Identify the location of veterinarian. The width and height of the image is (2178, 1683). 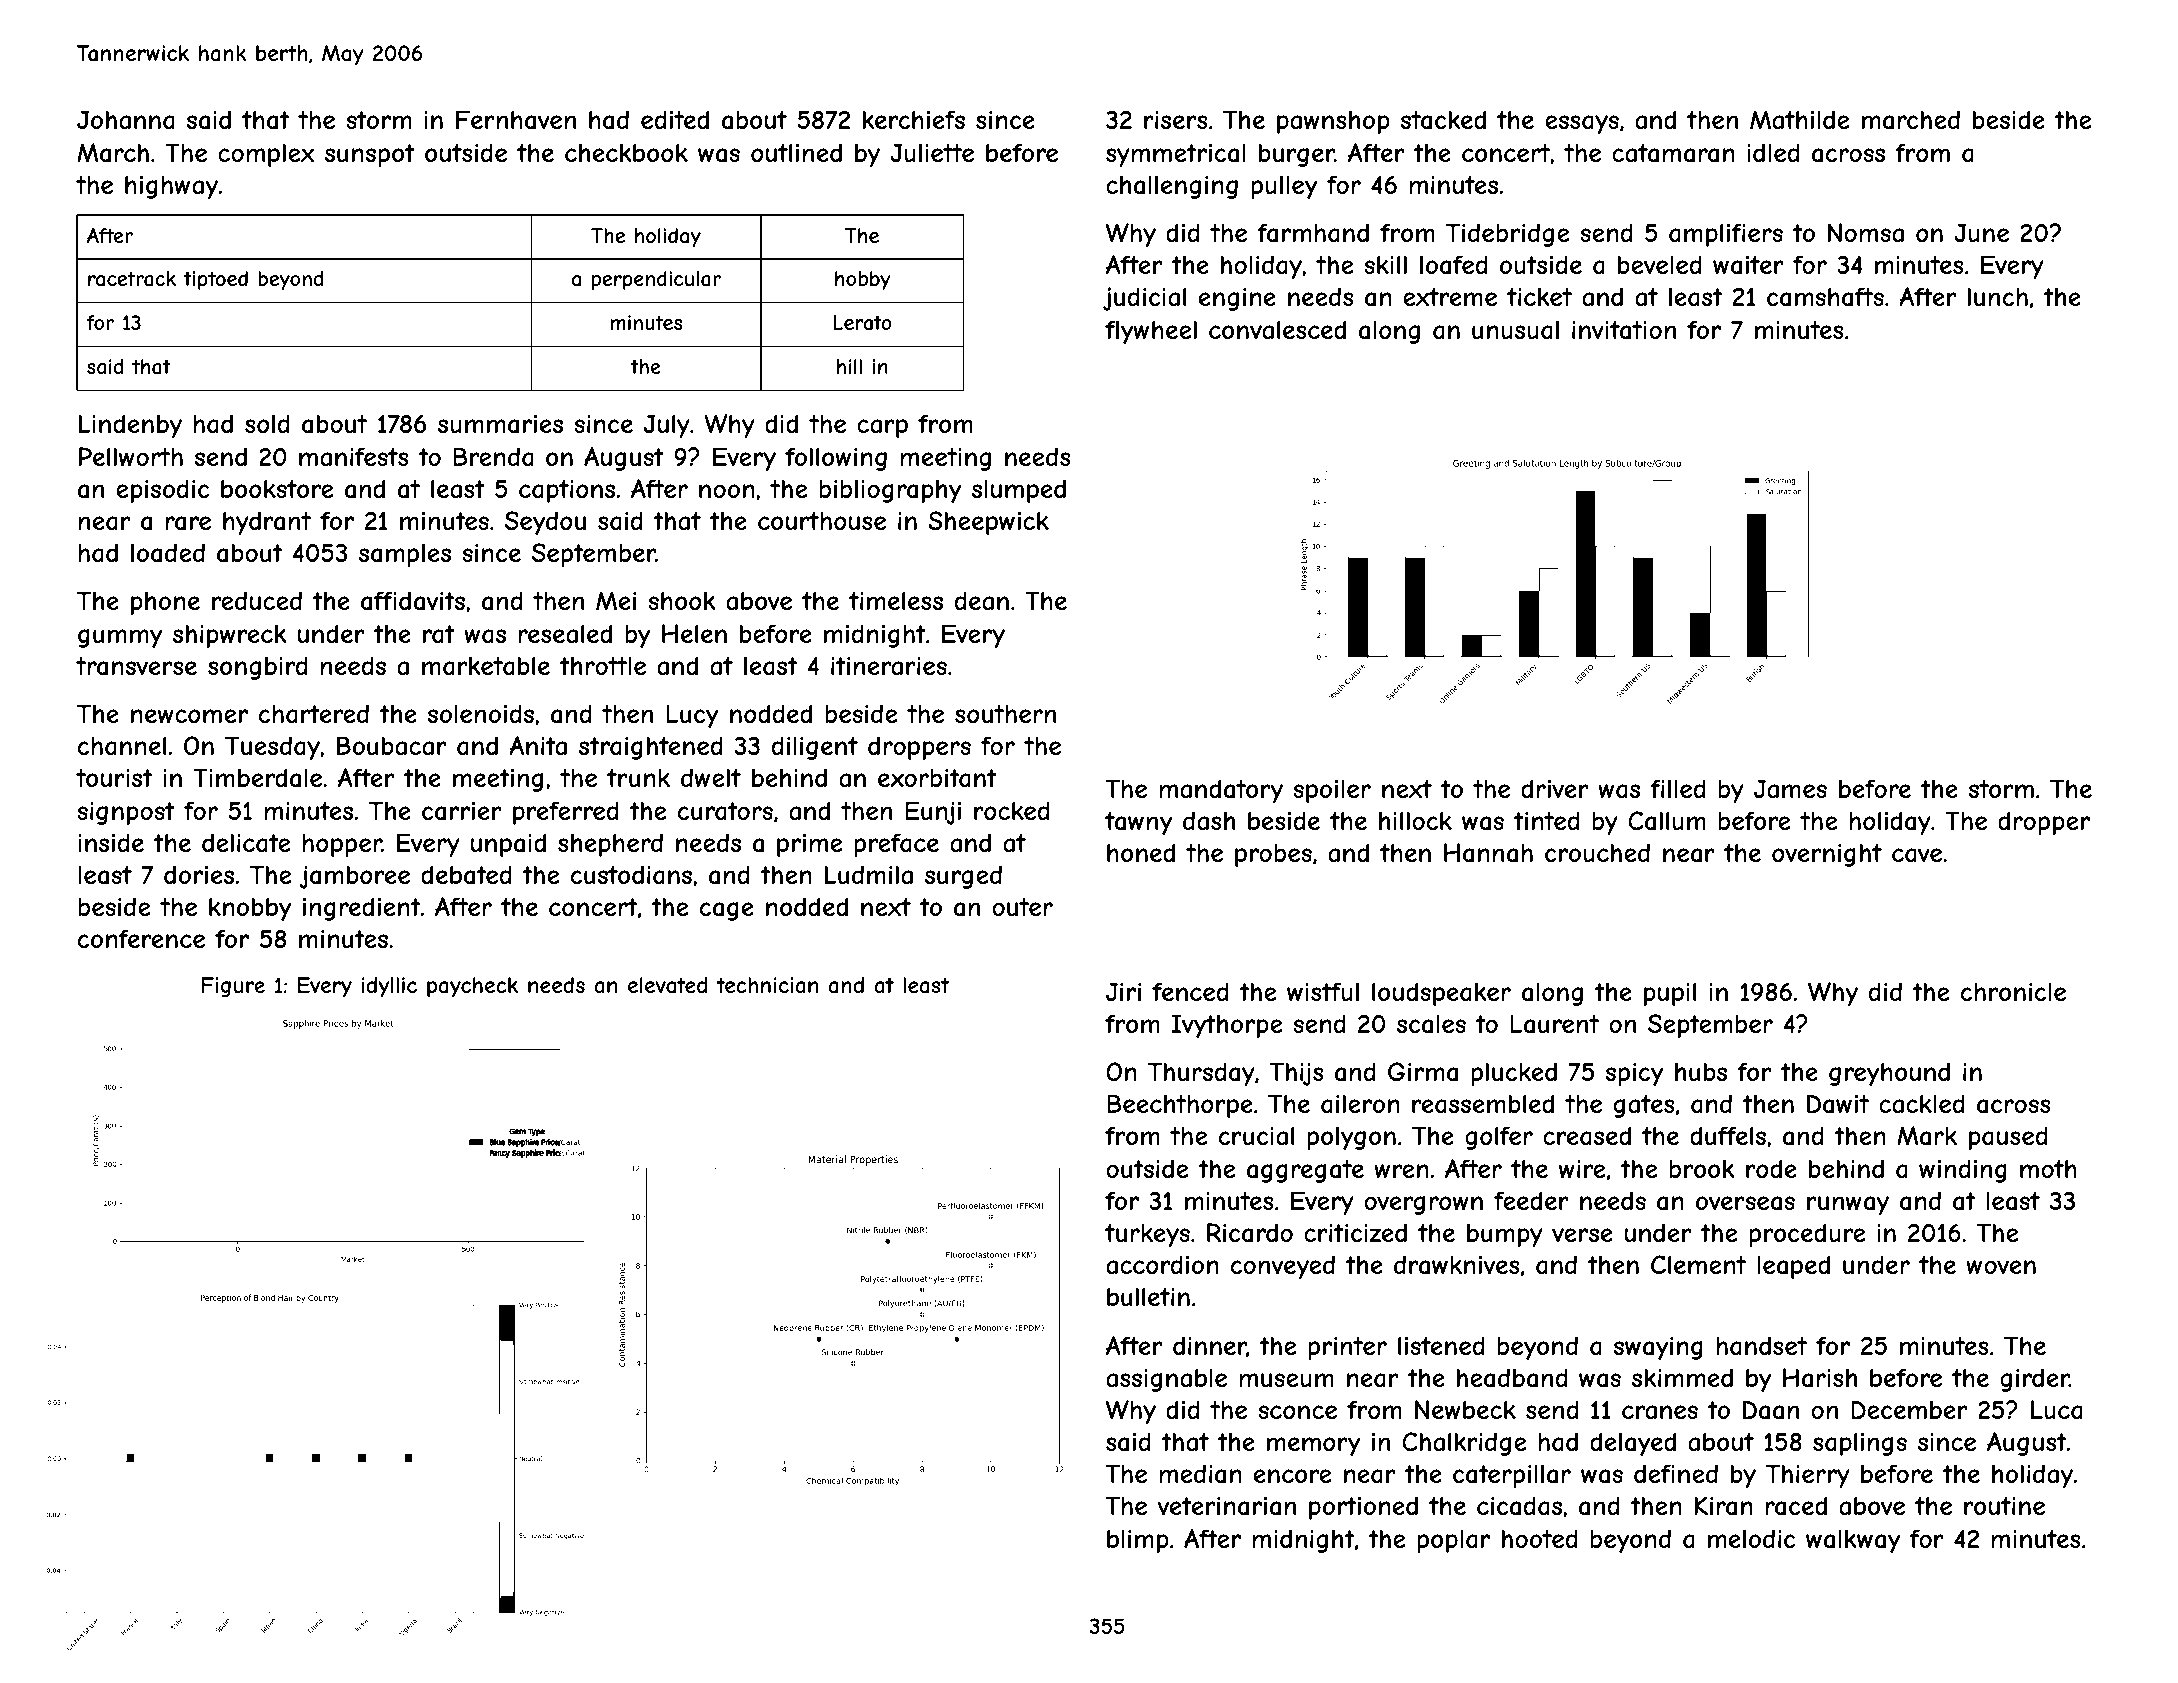
(1226, 1506).
